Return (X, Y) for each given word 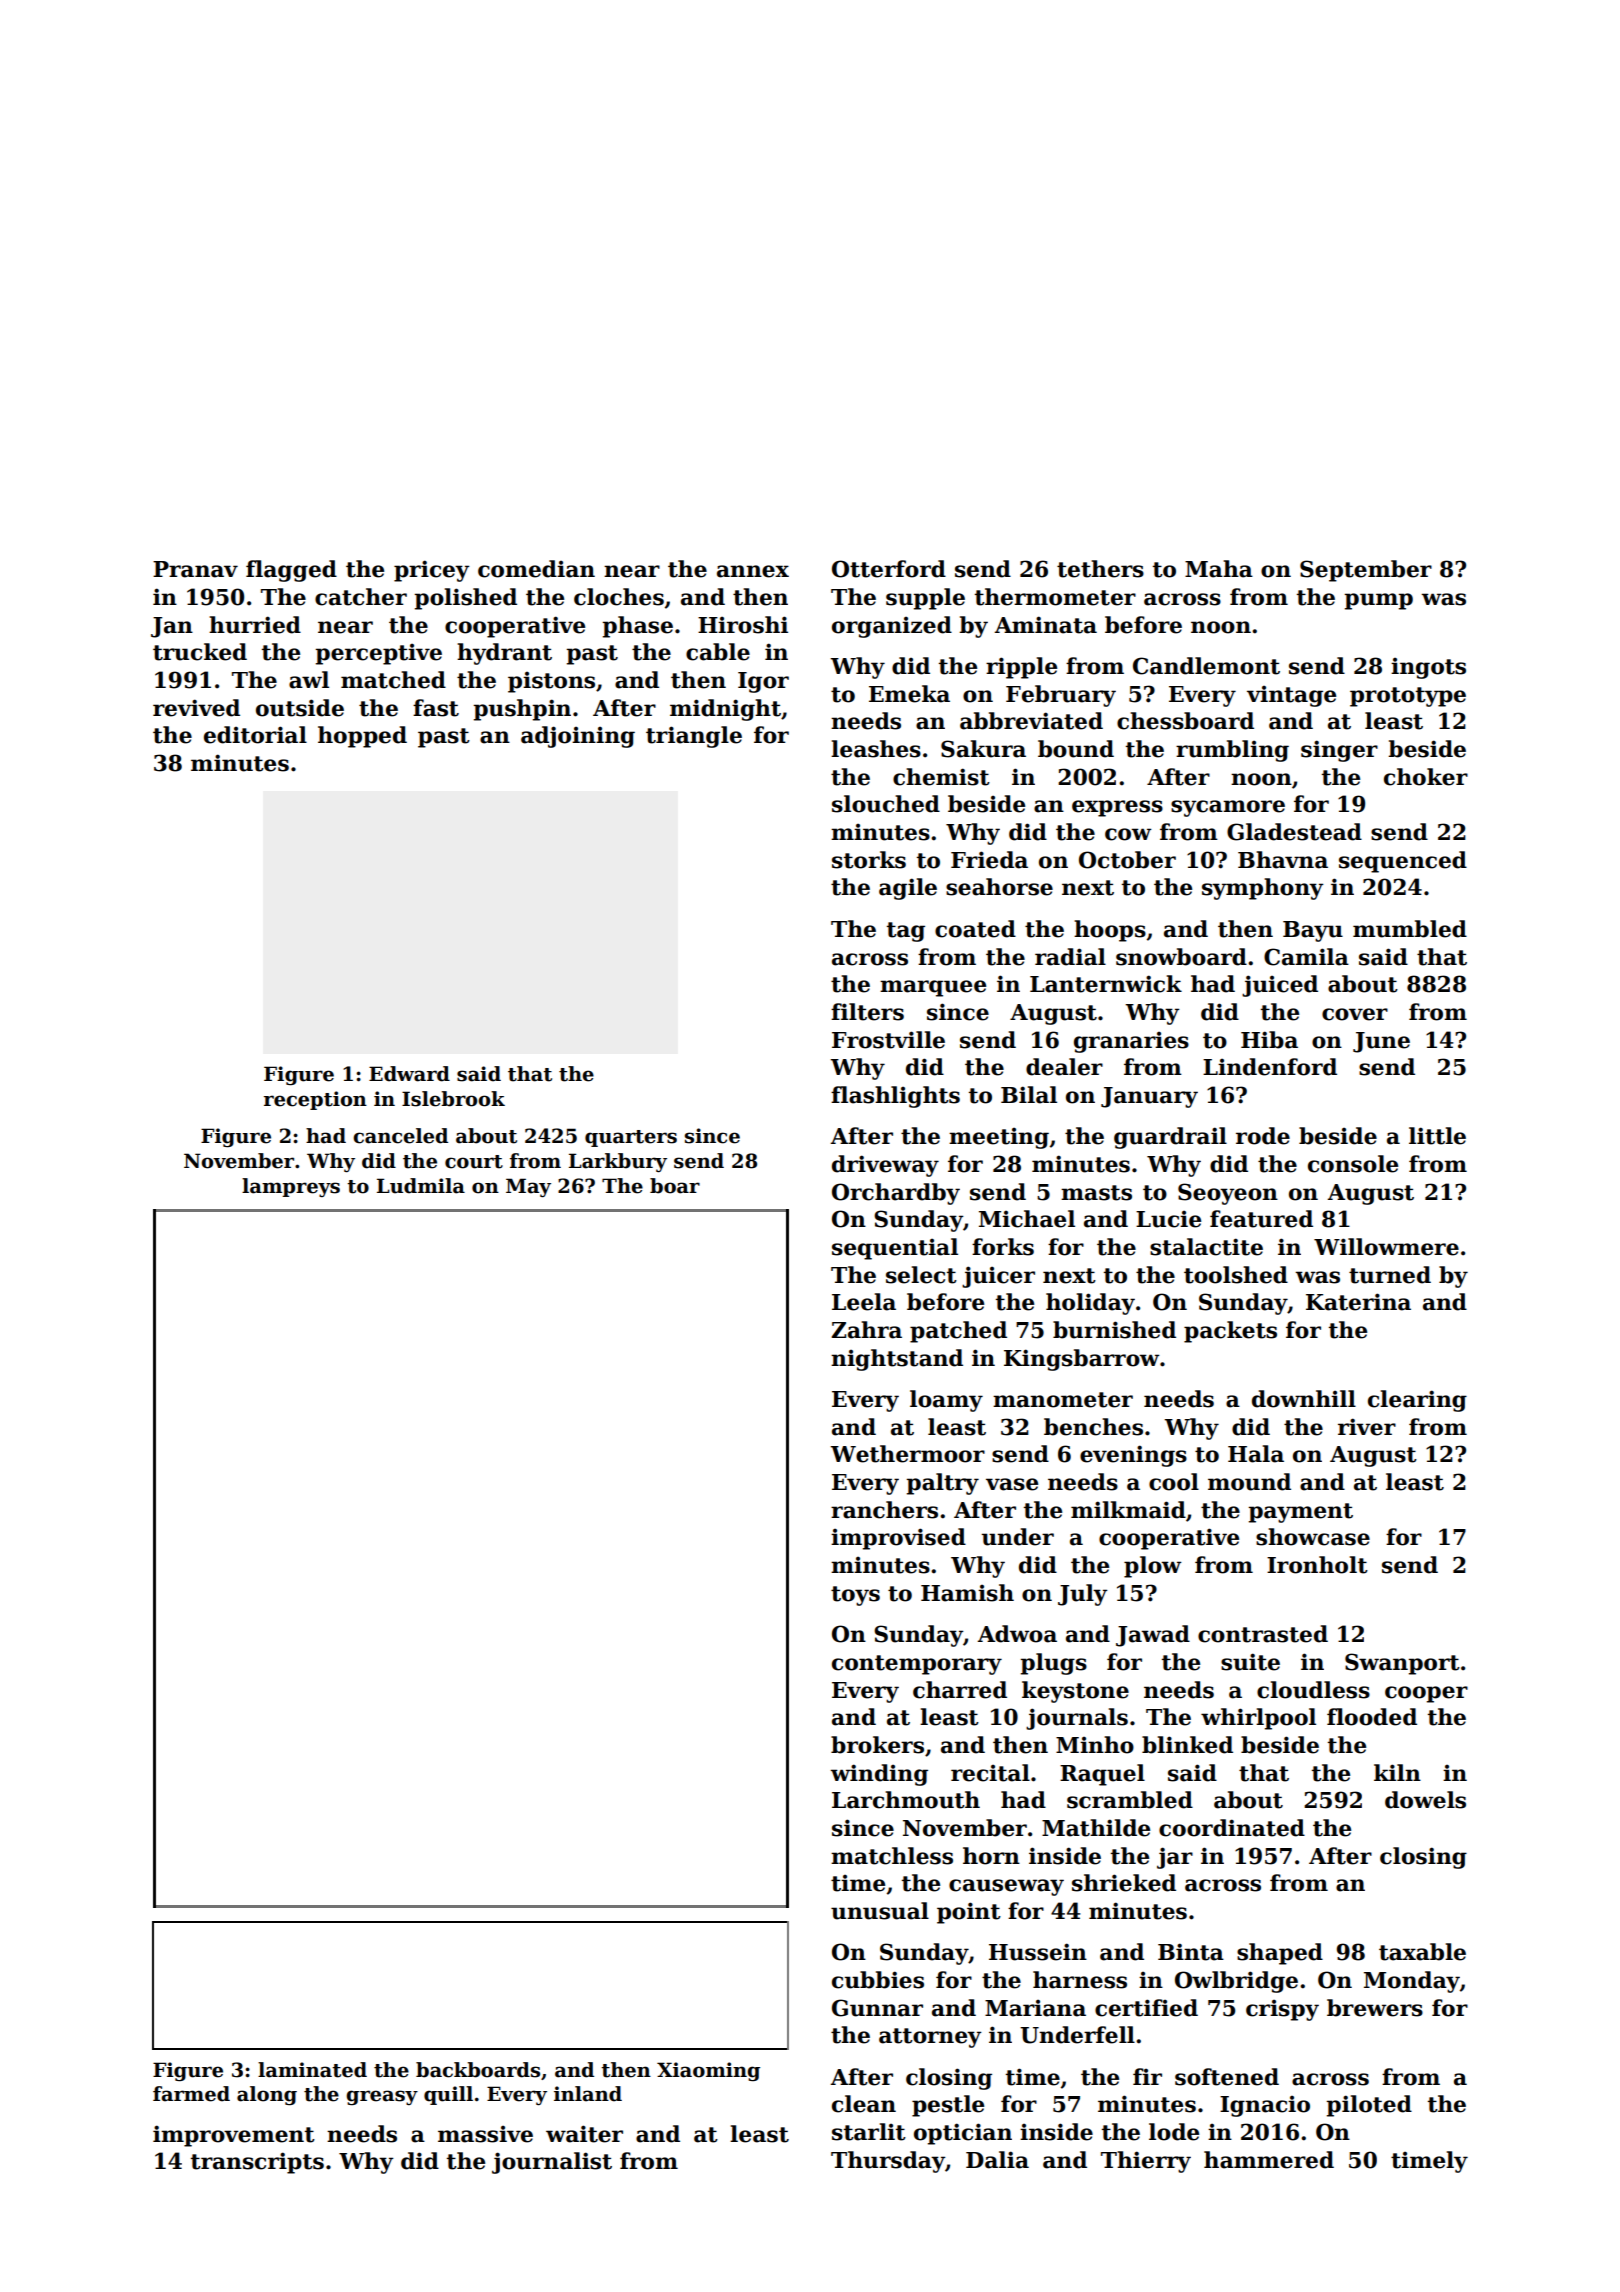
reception (315, 1100)
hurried (255, 625)
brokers (877, 1745)
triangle (694, 737)
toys (855, 1596)
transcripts (257, 2163)
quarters (631, 1138)
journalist (552, 2163)
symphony (1263, 889)
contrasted (1263, 1634)
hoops (1110, 931)
